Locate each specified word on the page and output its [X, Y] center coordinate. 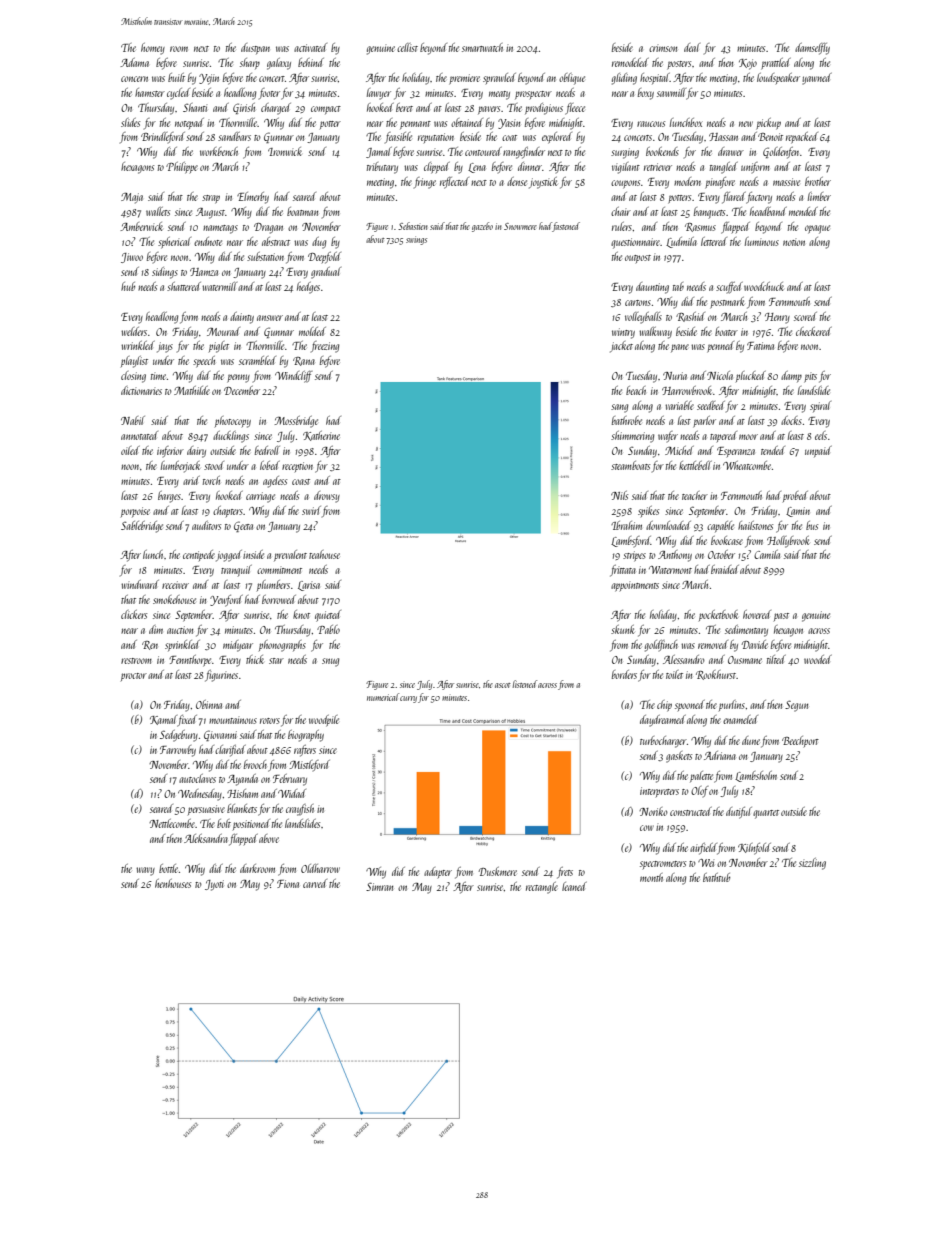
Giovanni [220, 735]
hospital [655, 78]
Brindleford [163, 137]
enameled [740, 719]
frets [565, 873]
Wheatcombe [747, 465]
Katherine [321, 436]
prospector [533, 95]
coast [301, 482]
